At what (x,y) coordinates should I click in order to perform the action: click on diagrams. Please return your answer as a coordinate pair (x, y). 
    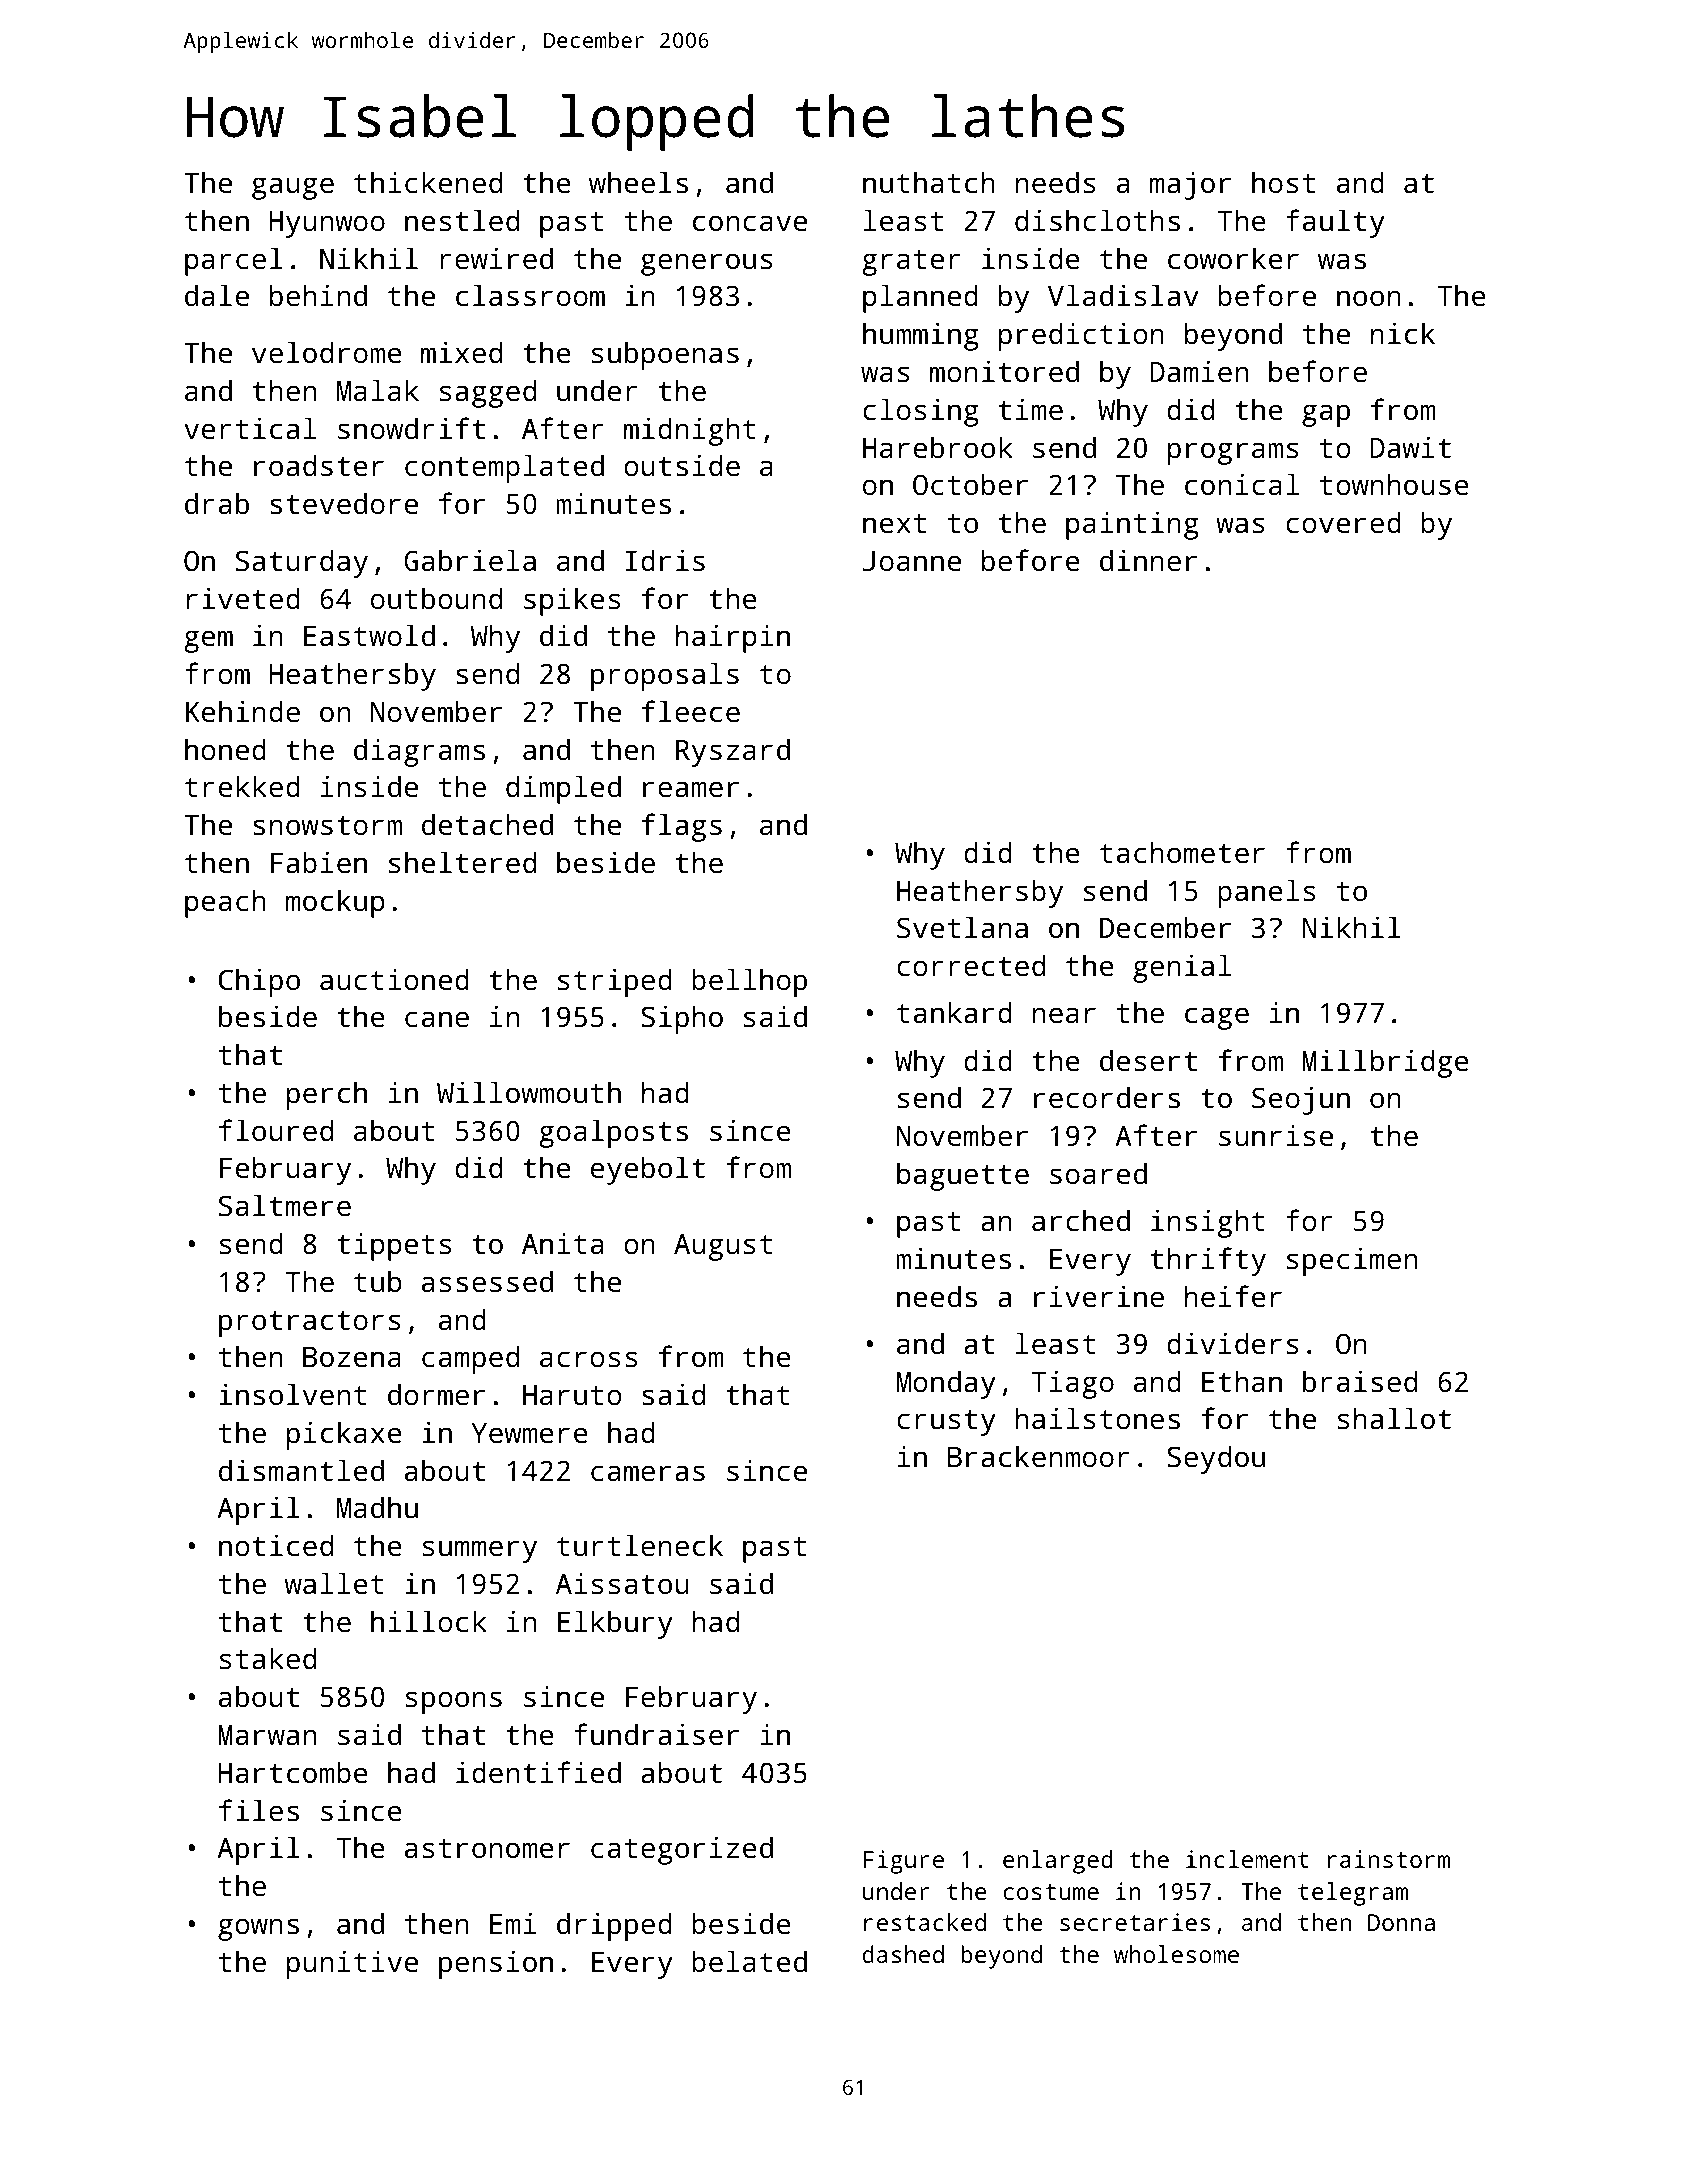
    Looking at the image, I should click on (419, 752).
